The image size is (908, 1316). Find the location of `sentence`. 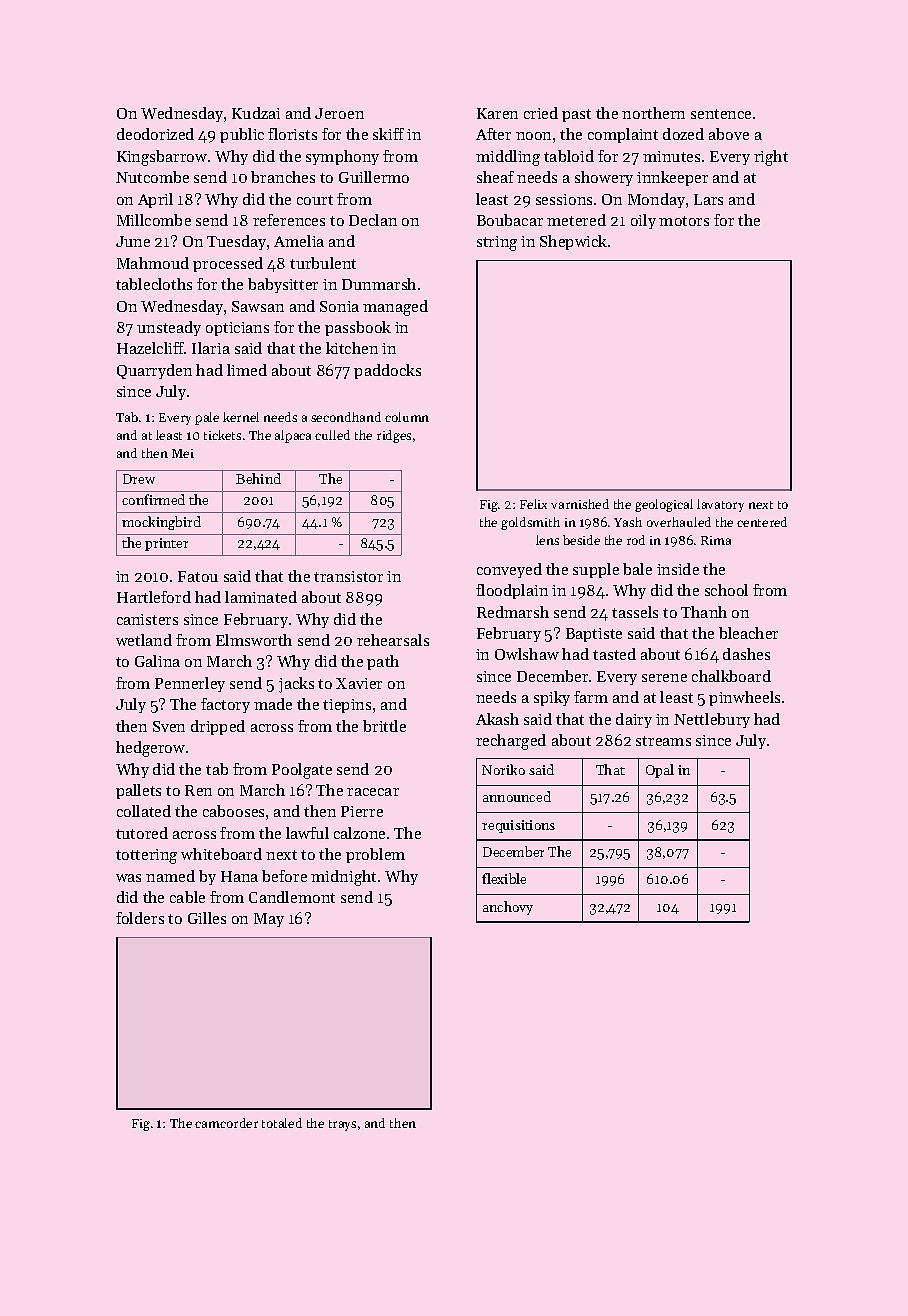

sentence is located at coordinates (721, 114).
